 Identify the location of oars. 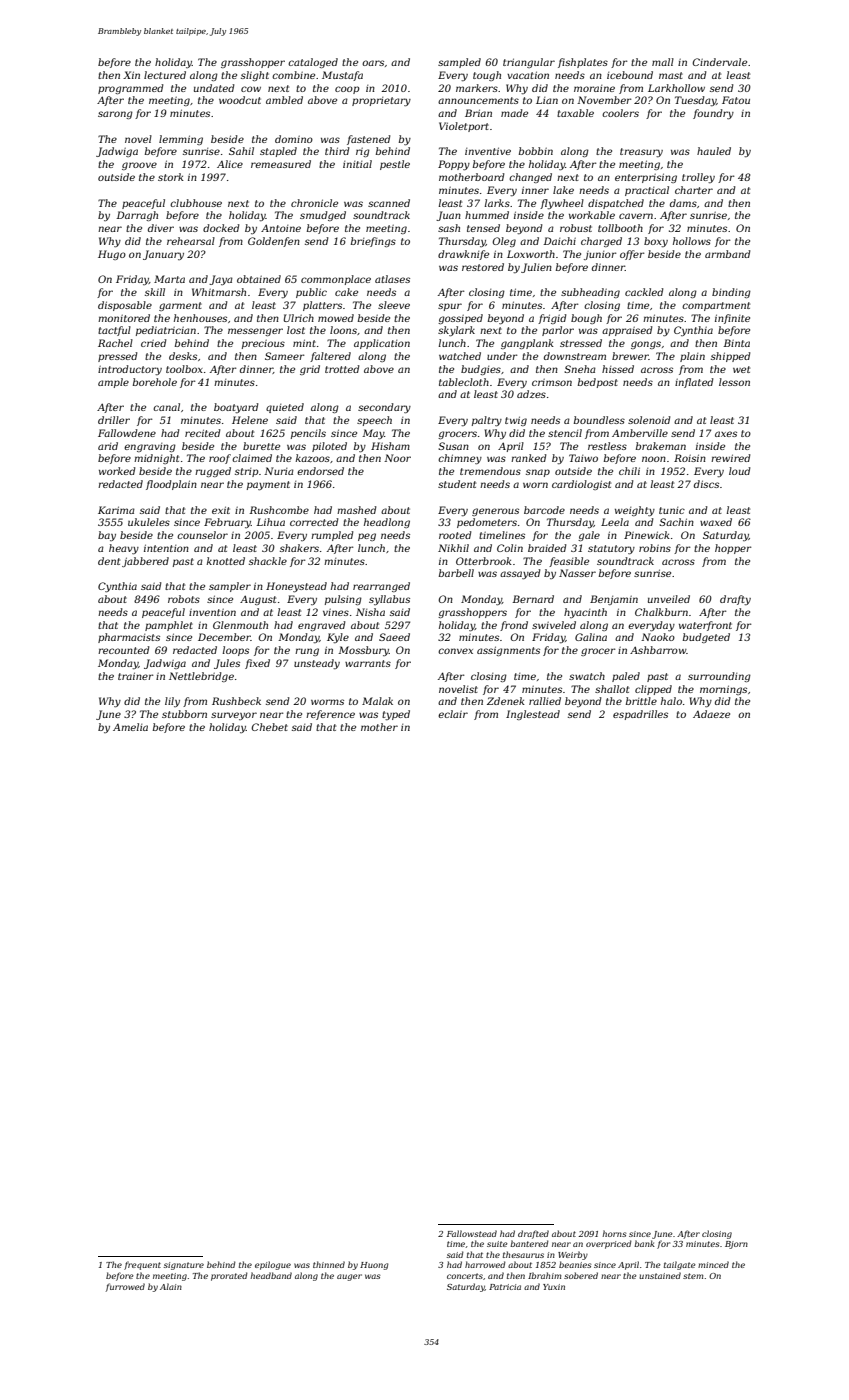
(373, 63).
